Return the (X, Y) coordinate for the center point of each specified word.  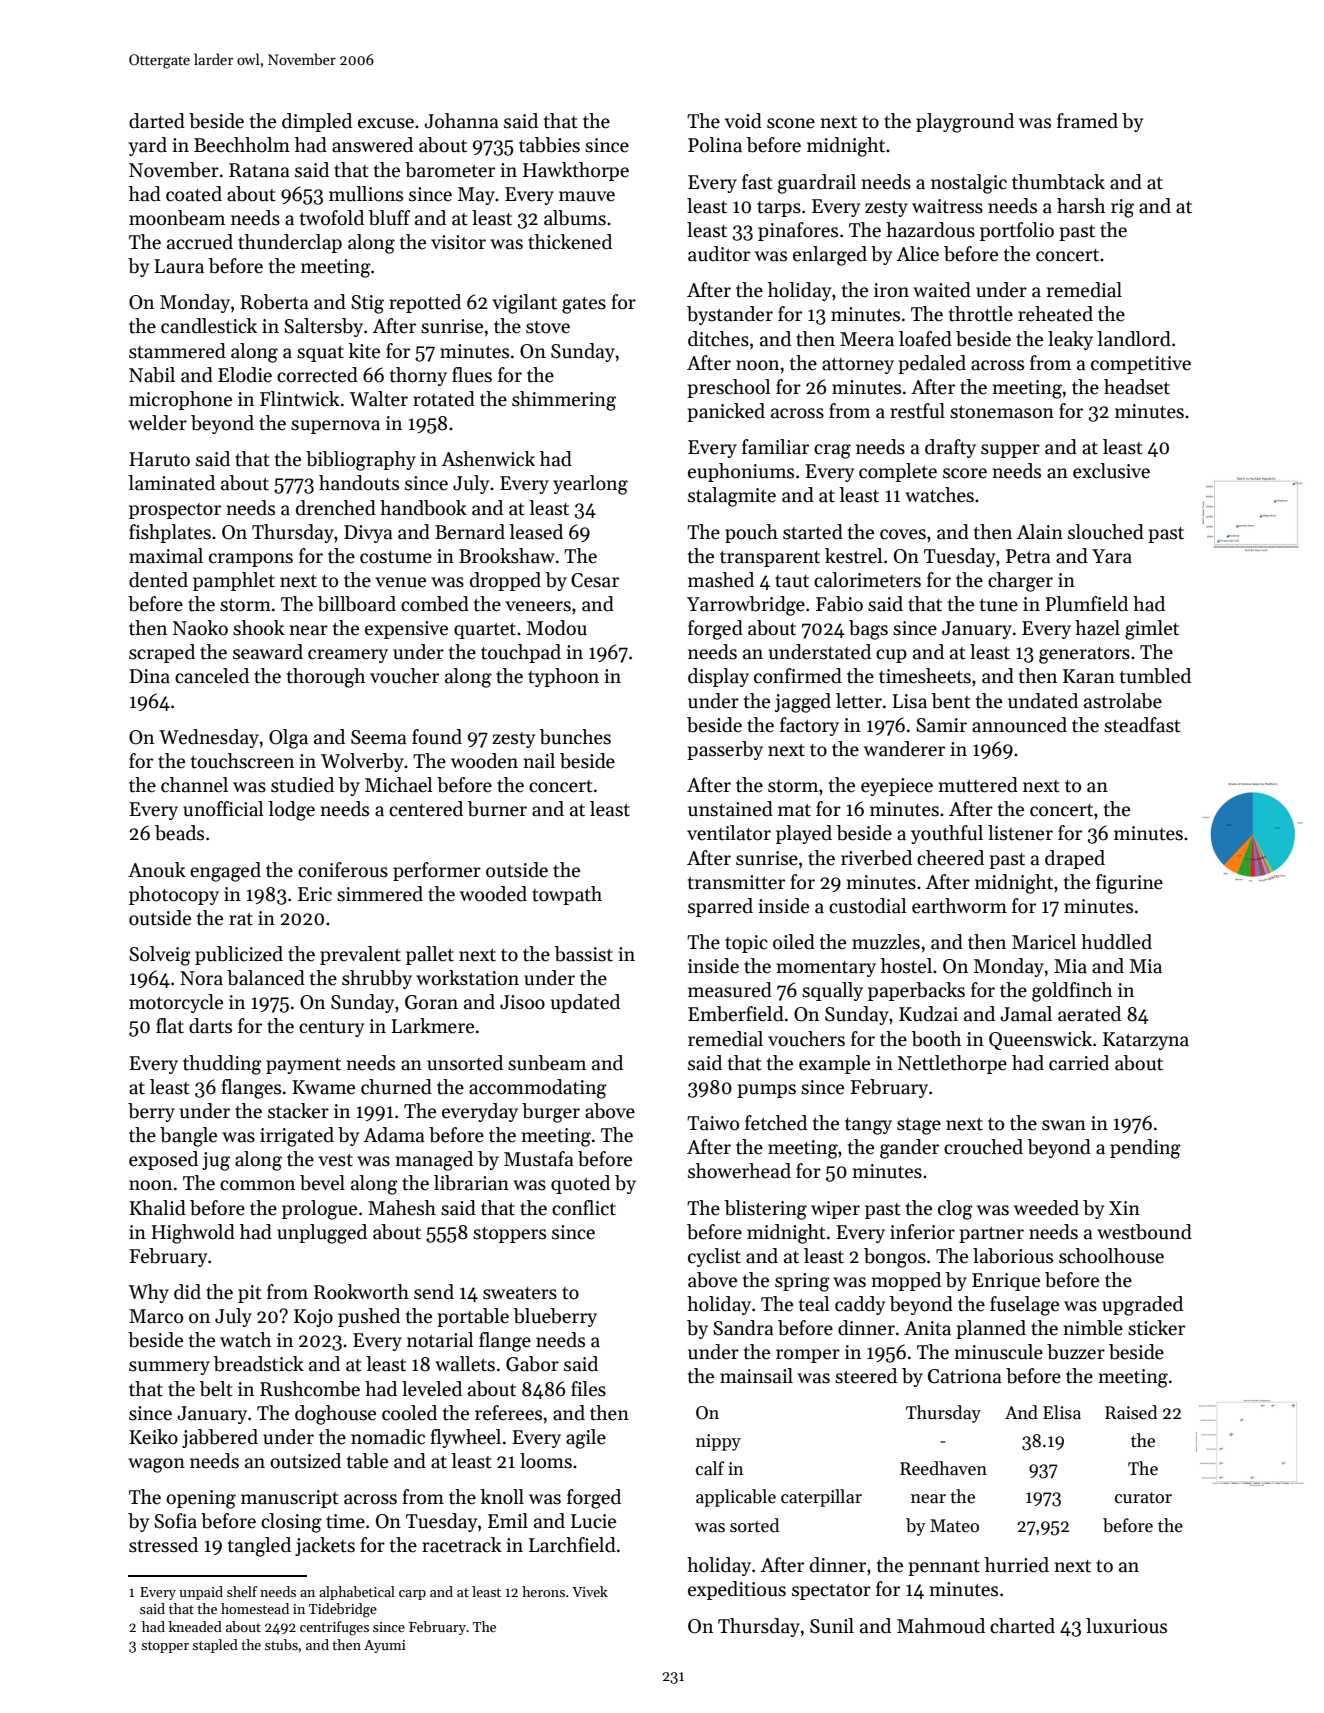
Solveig (160, 956)
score (965, 473)
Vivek (590, 1591)
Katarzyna (1146, 1041)
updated (585, 1003)
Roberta (274, 302)
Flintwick (300, 399)
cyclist (714, 1257)
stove (548, 327)
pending (1145, 1149)
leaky (1070, 340)
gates (584, 305)
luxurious (1126, 1626)
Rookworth (361, 1292)
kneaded (195, 1626)
